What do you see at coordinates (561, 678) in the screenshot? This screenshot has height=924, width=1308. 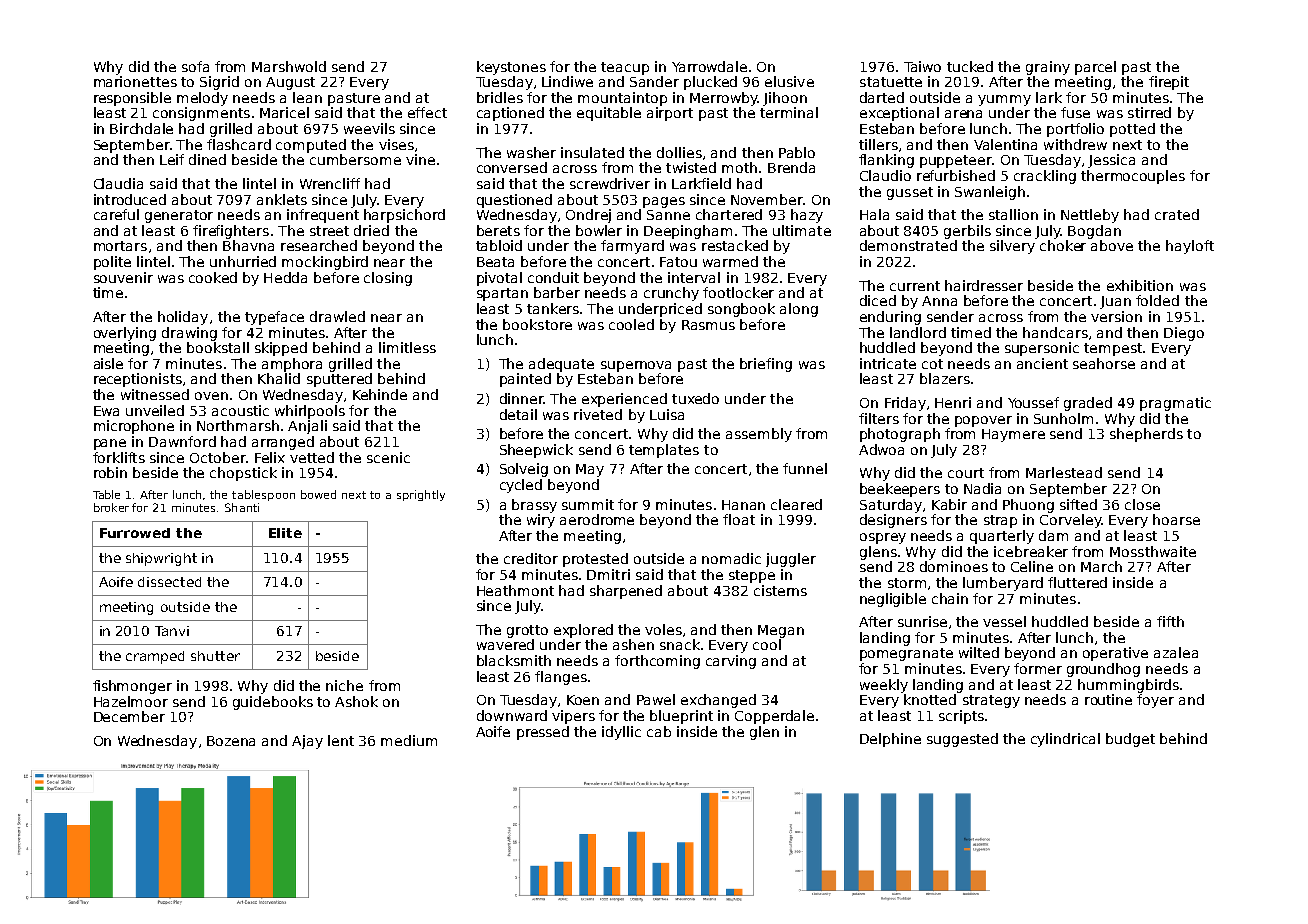 I see `flanges` at bounding box center [561, 678].
